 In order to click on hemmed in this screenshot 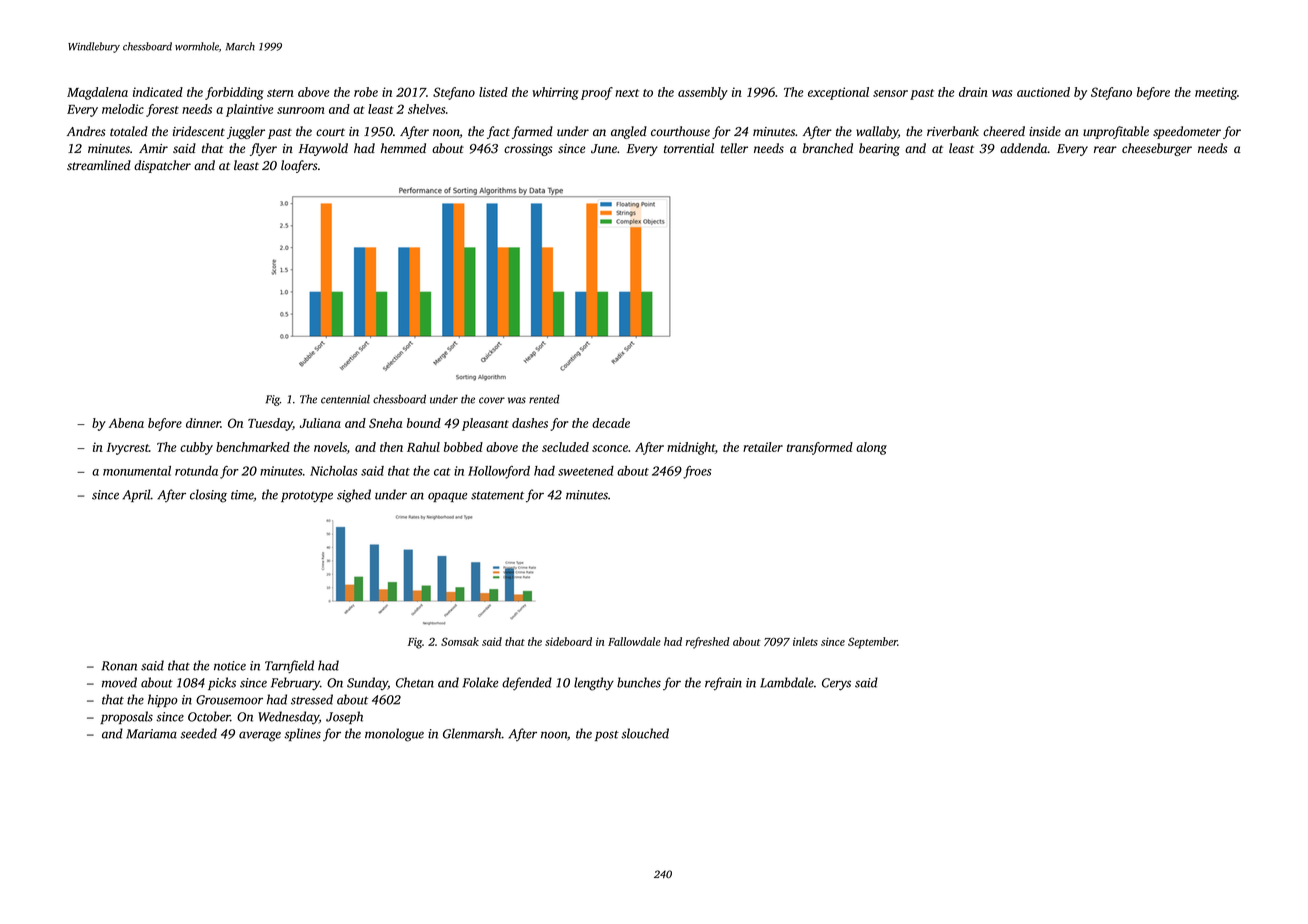, I will do `click(403, 148)`.
